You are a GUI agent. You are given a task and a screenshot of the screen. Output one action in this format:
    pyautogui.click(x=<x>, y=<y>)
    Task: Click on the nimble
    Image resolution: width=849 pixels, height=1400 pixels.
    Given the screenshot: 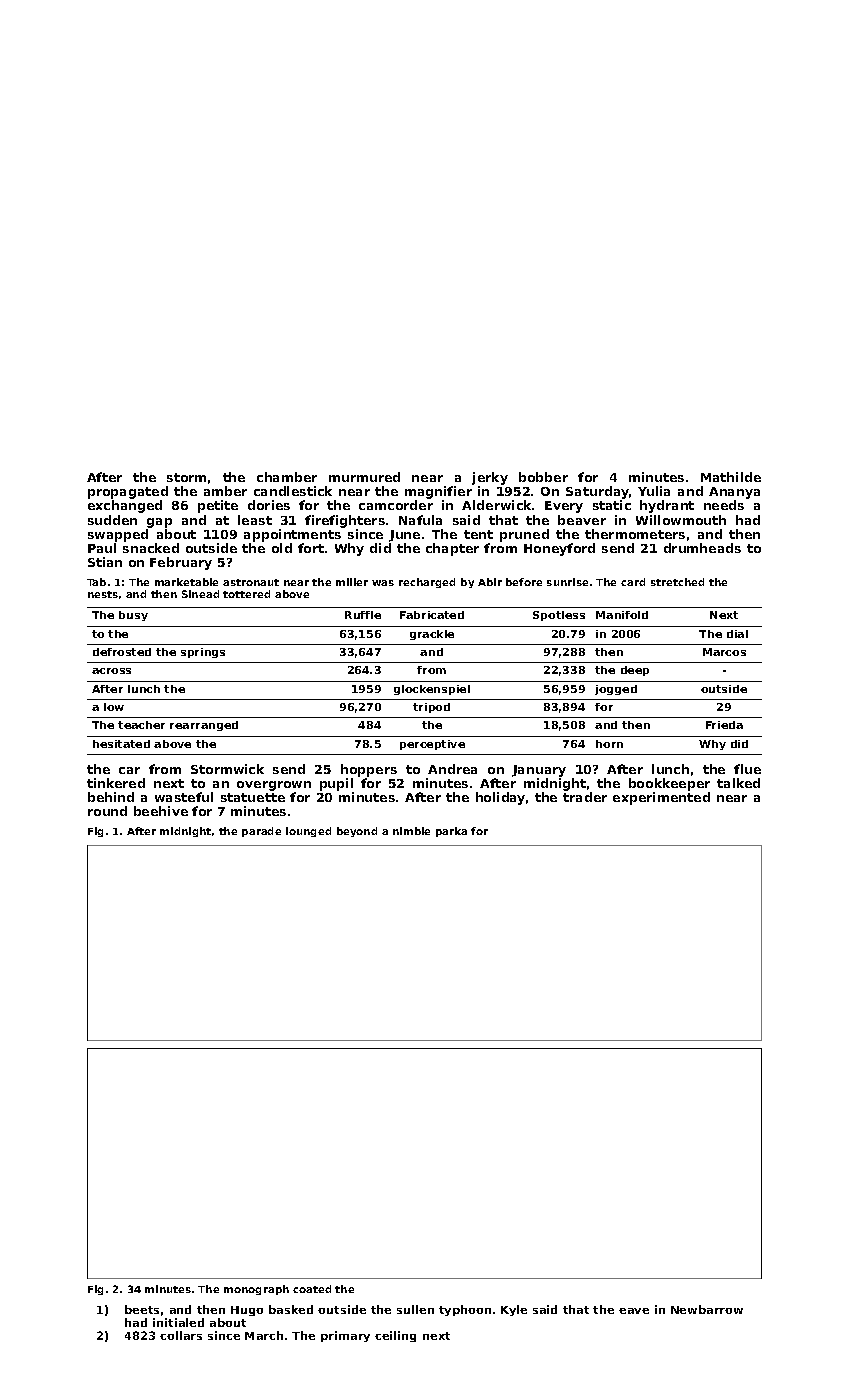 What is the action you would take?
    pyautogui.click(x=411, y=831)
